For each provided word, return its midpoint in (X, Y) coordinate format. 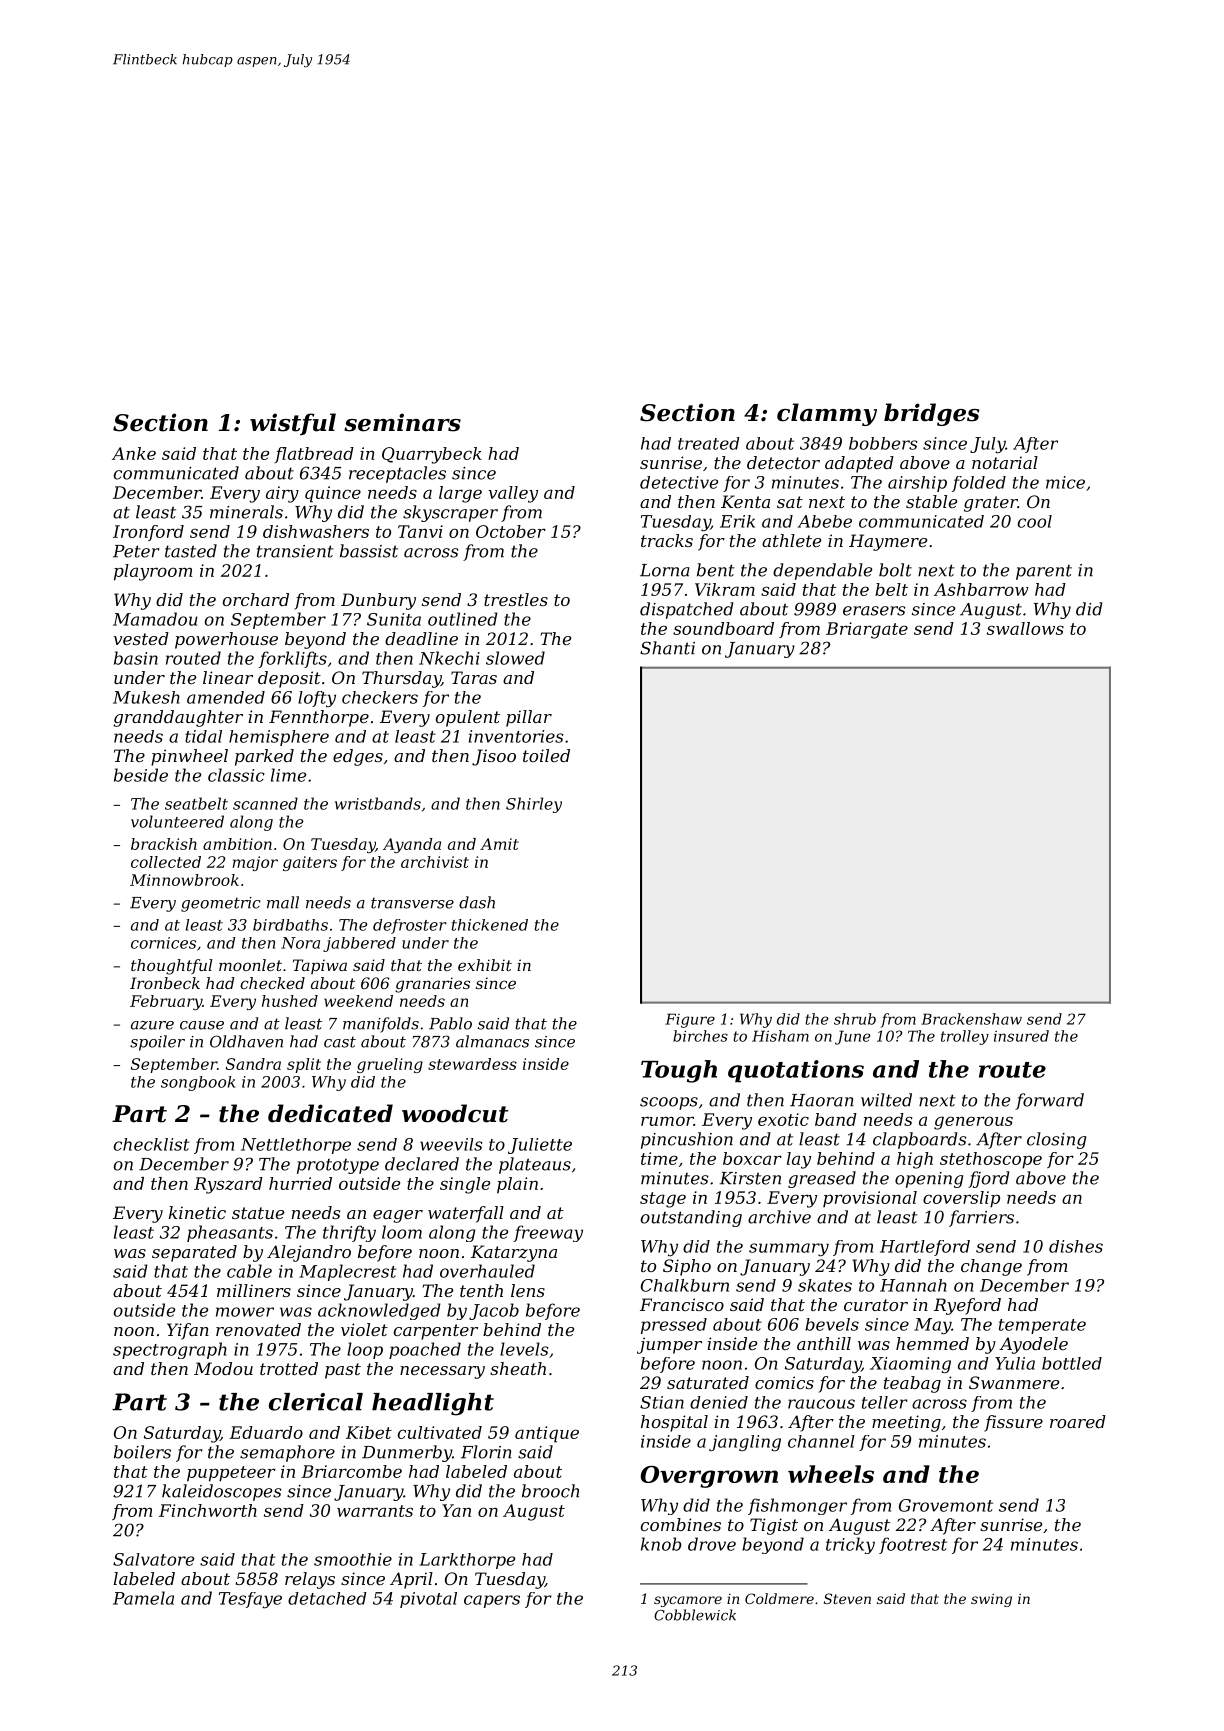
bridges (931, 414)
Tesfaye (250, 1600)
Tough (679, 1071)
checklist (152, 1144)
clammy (827, 414)
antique (547, 1434)
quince (333, 494)
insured (1021, 1036)
